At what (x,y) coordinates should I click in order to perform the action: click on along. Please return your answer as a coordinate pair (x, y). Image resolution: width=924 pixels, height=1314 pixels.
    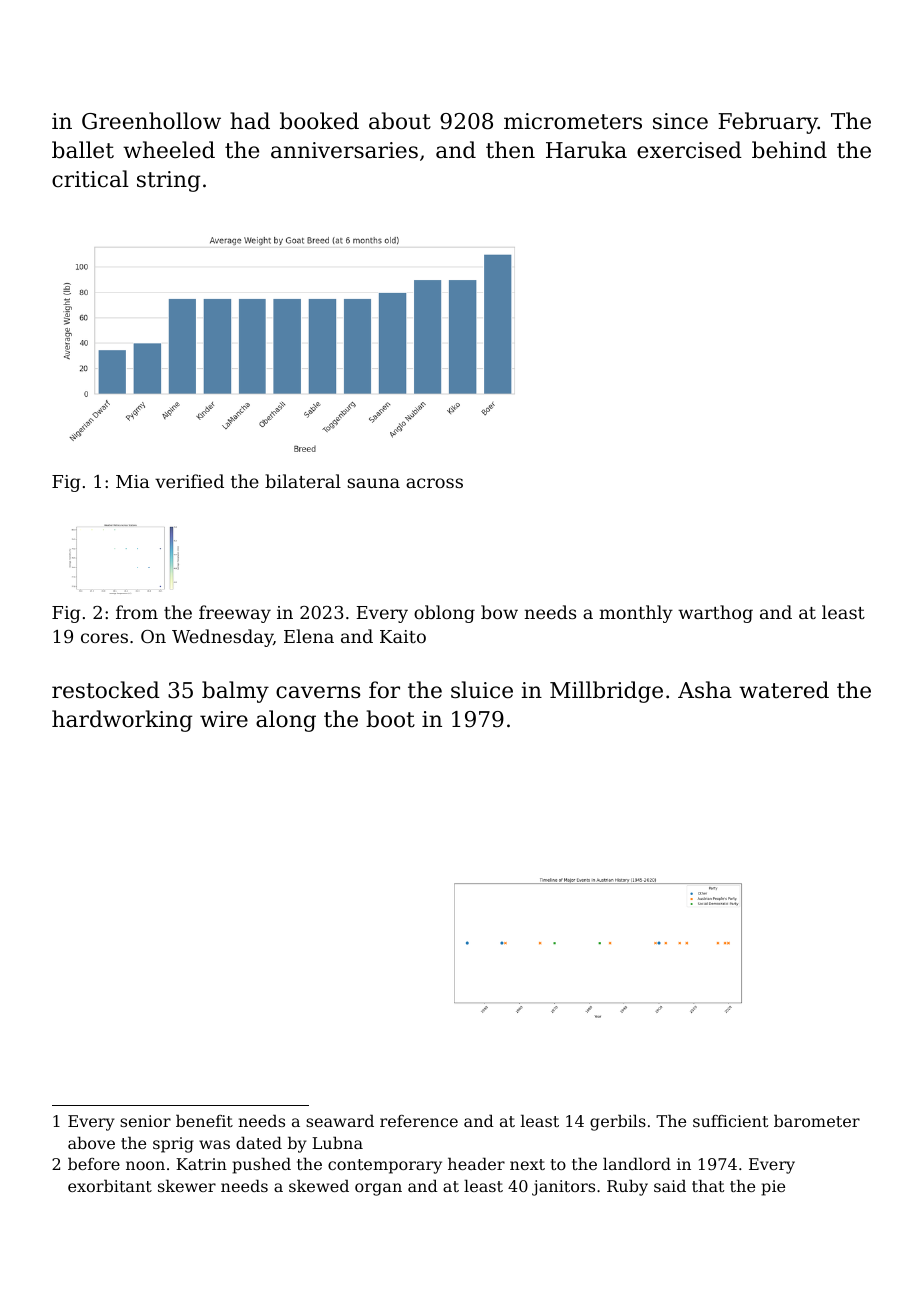
    Looking at the image, I should click on (286, 721).
